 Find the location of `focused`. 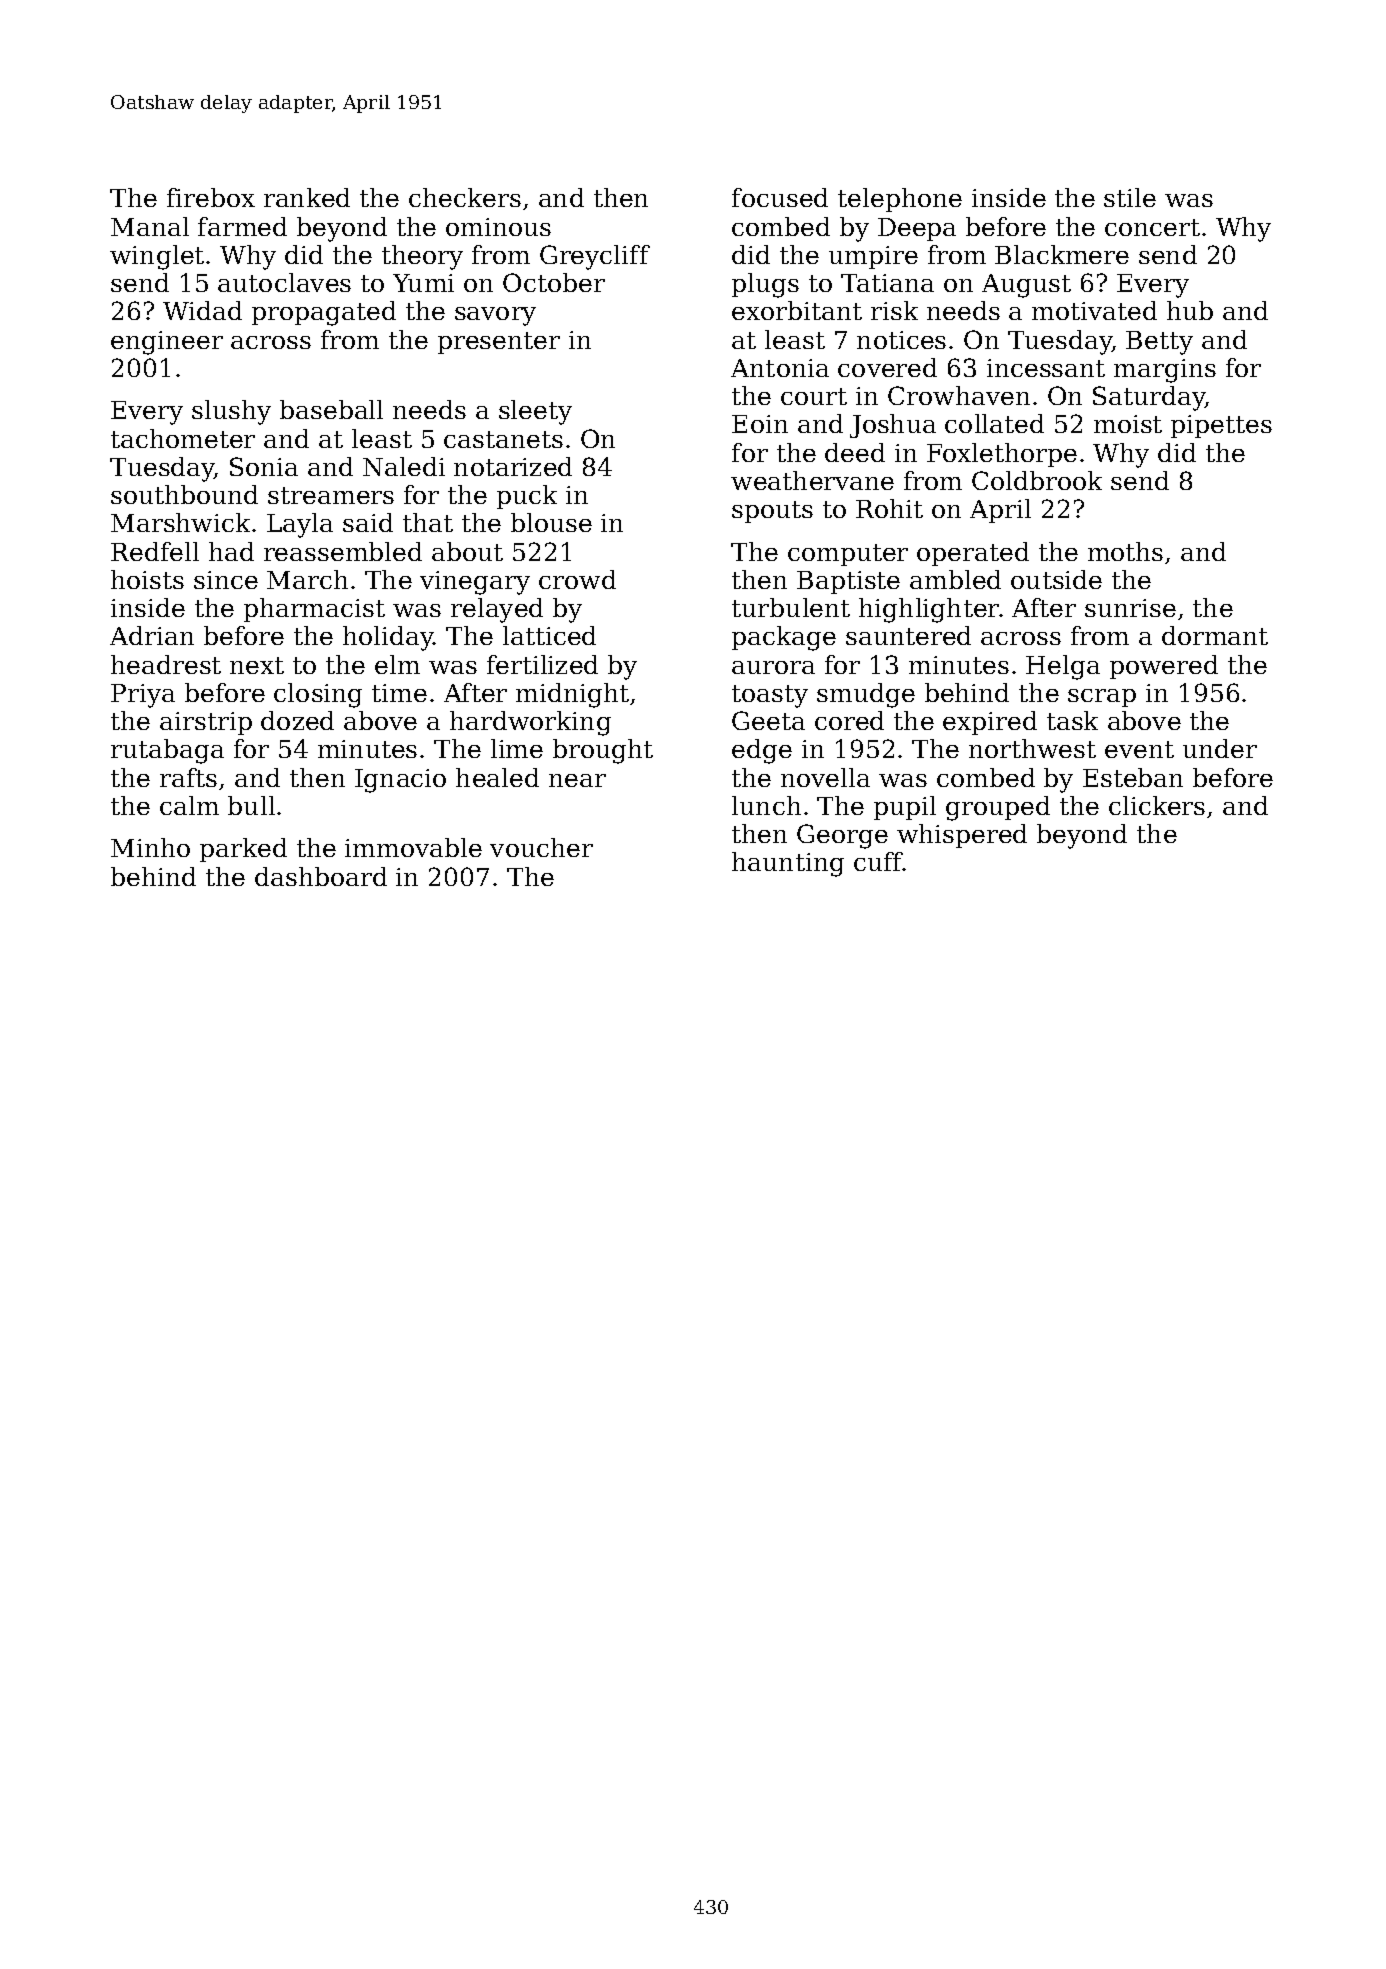

focused is located at coordinates (780, 197).
